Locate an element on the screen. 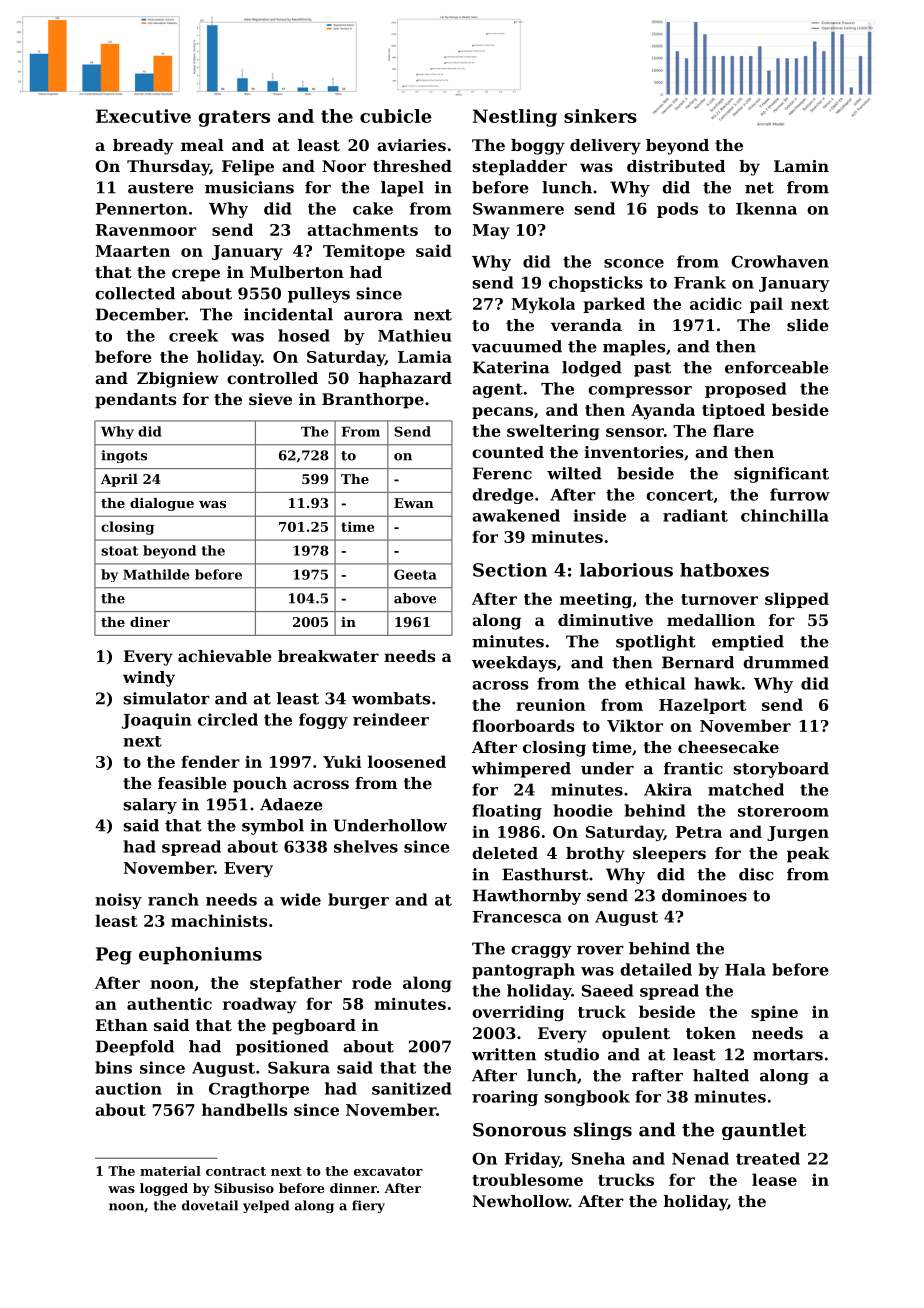 The image size is (924, 1308). concert is located at coordinates (679, 495).
